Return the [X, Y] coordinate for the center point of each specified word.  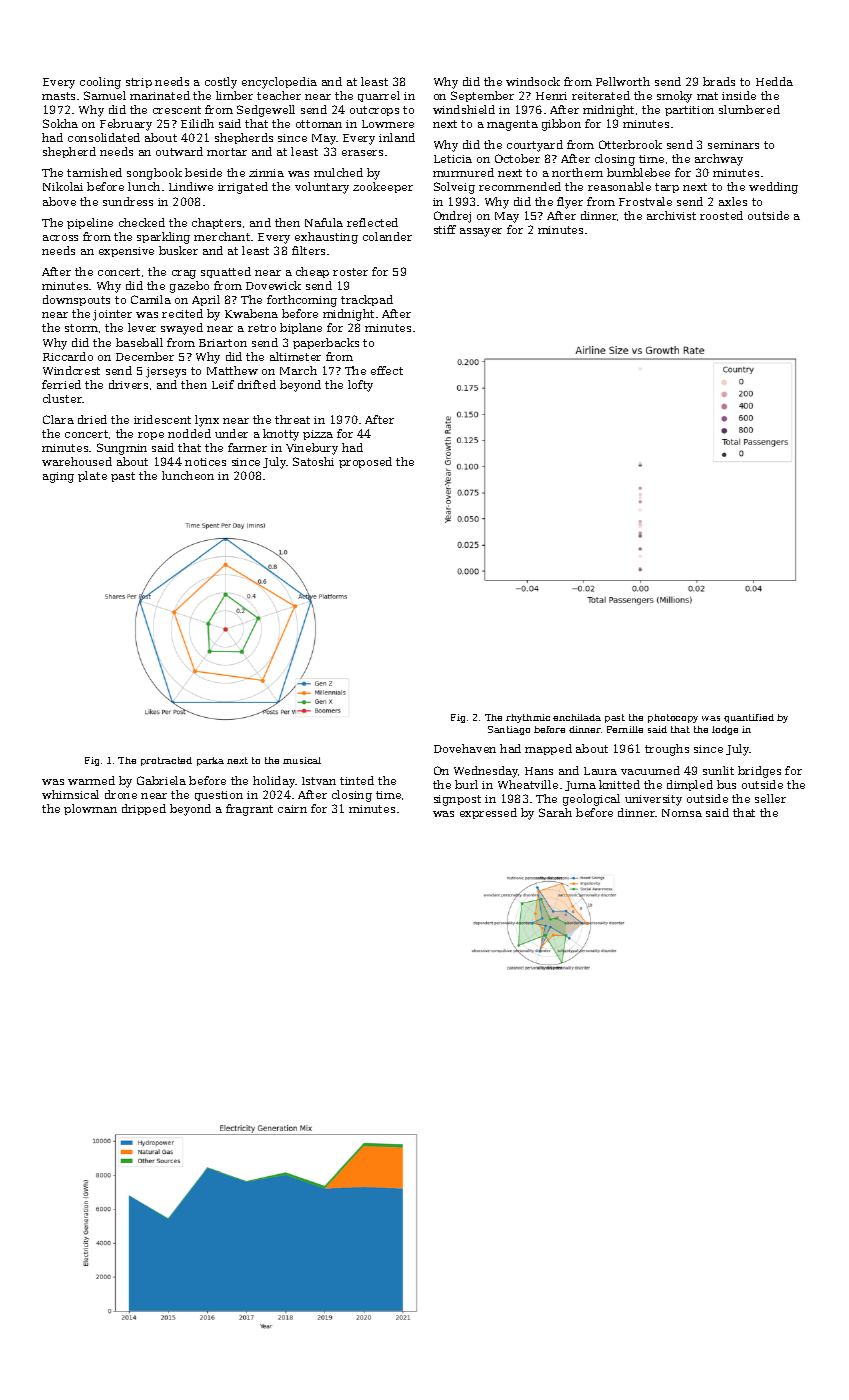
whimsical [70, 794]
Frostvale [645, 201]
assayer [481, 232]
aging [58, 477]
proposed [365, 462]
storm [81, 328]
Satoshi [313, 461]
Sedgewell [266, 111]
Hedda [774, 81]
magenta [512, 125]
